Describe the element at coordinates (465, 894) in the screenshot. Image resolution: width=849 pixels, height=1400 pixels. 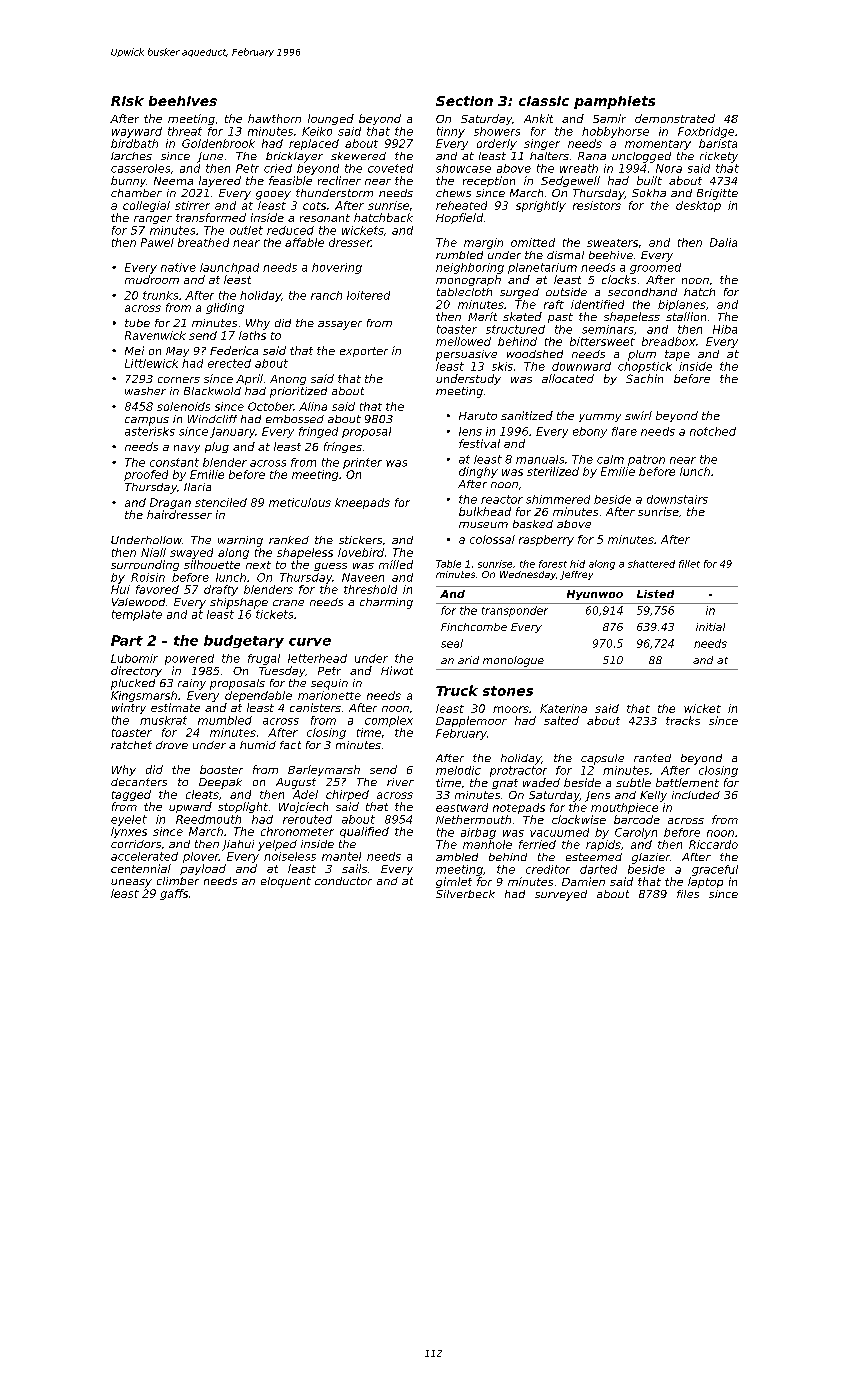
I see `Silverbeck` at that location.
